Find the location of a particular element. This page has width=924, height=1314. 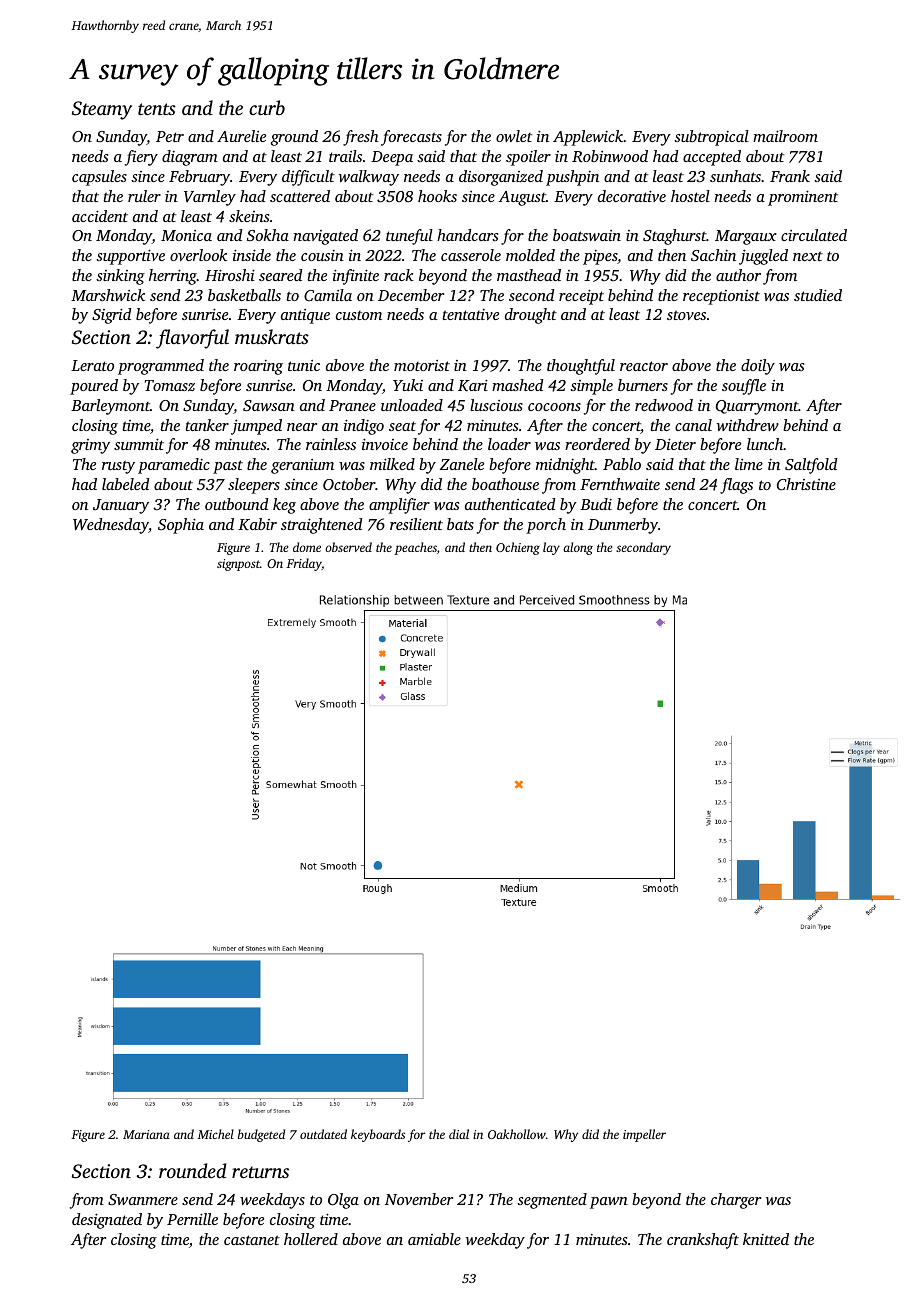

Applewick is located at coordinates (588, 138).
